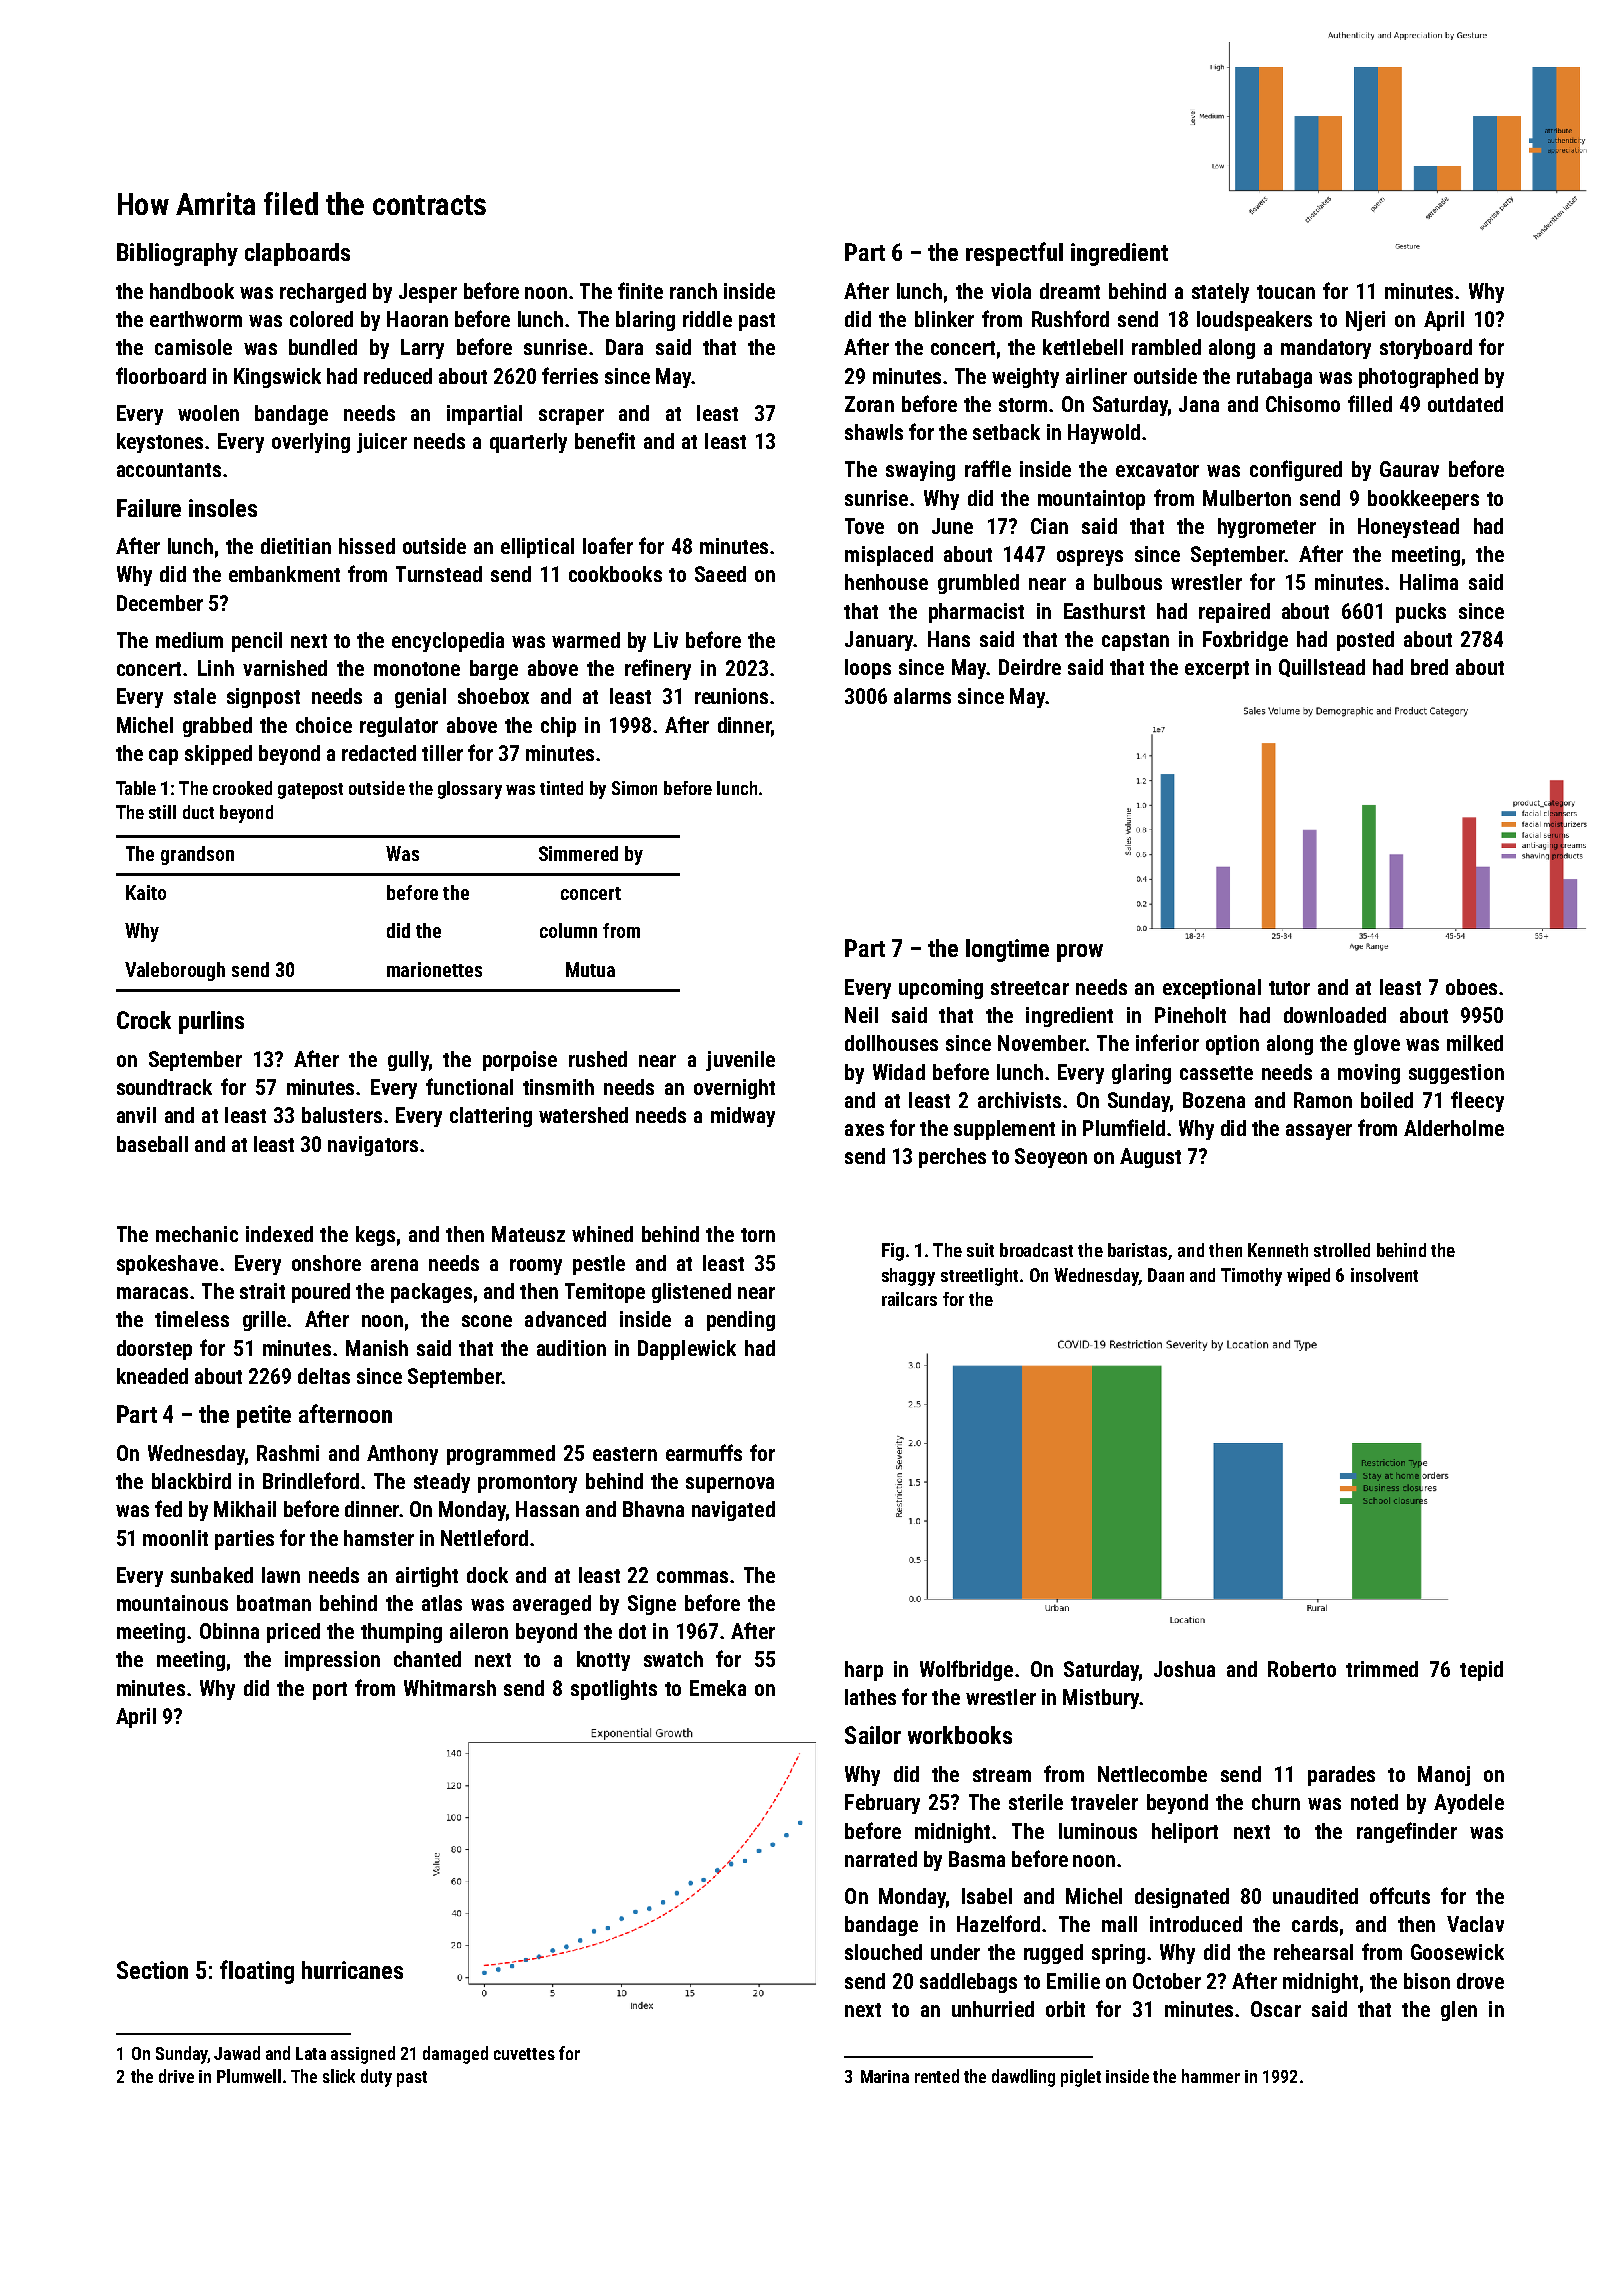  I want to click on oboes, so click(1471, 987).
